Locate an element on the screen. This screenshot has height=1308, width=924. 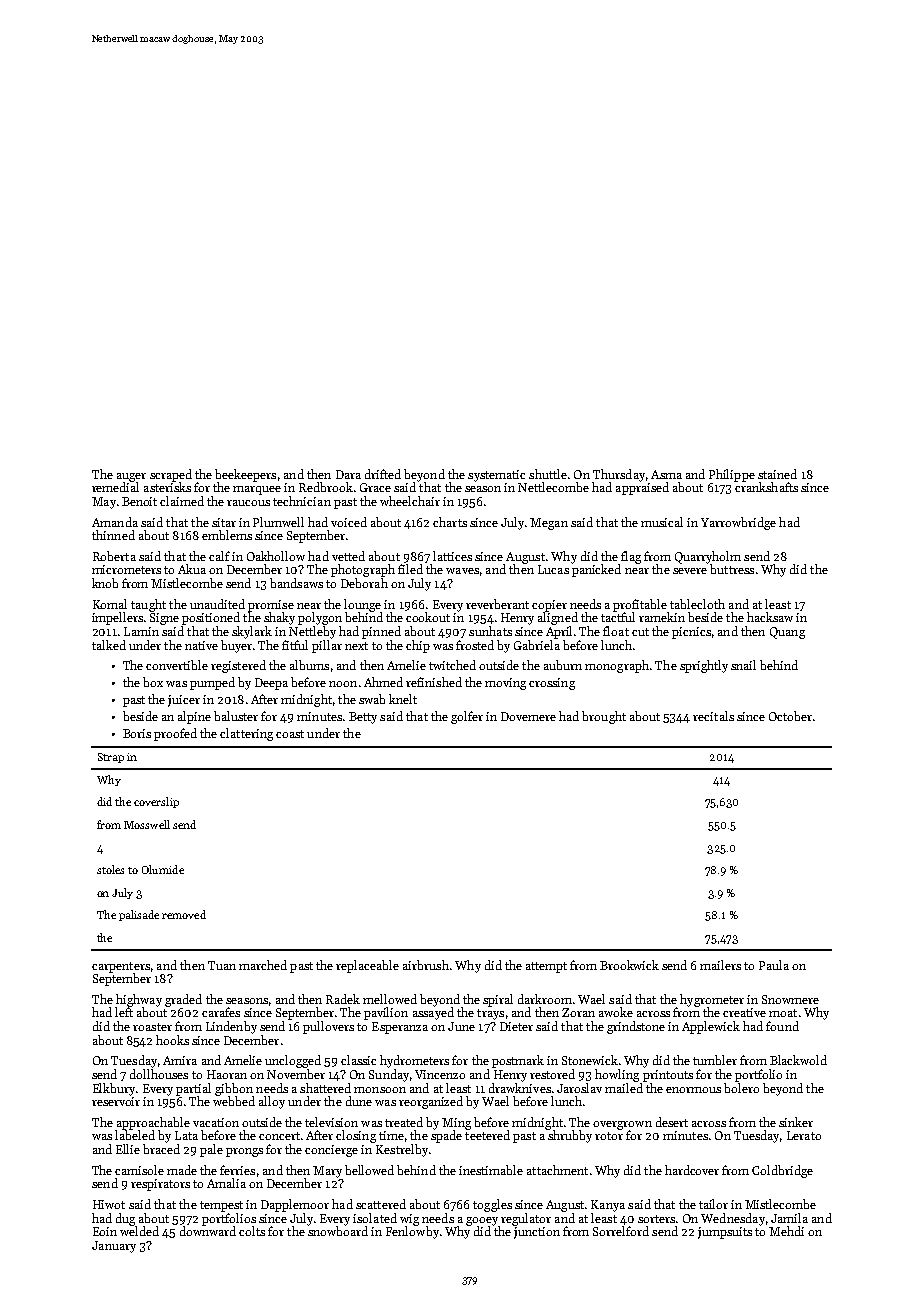
attempt is located at coordinates (546, 967).
